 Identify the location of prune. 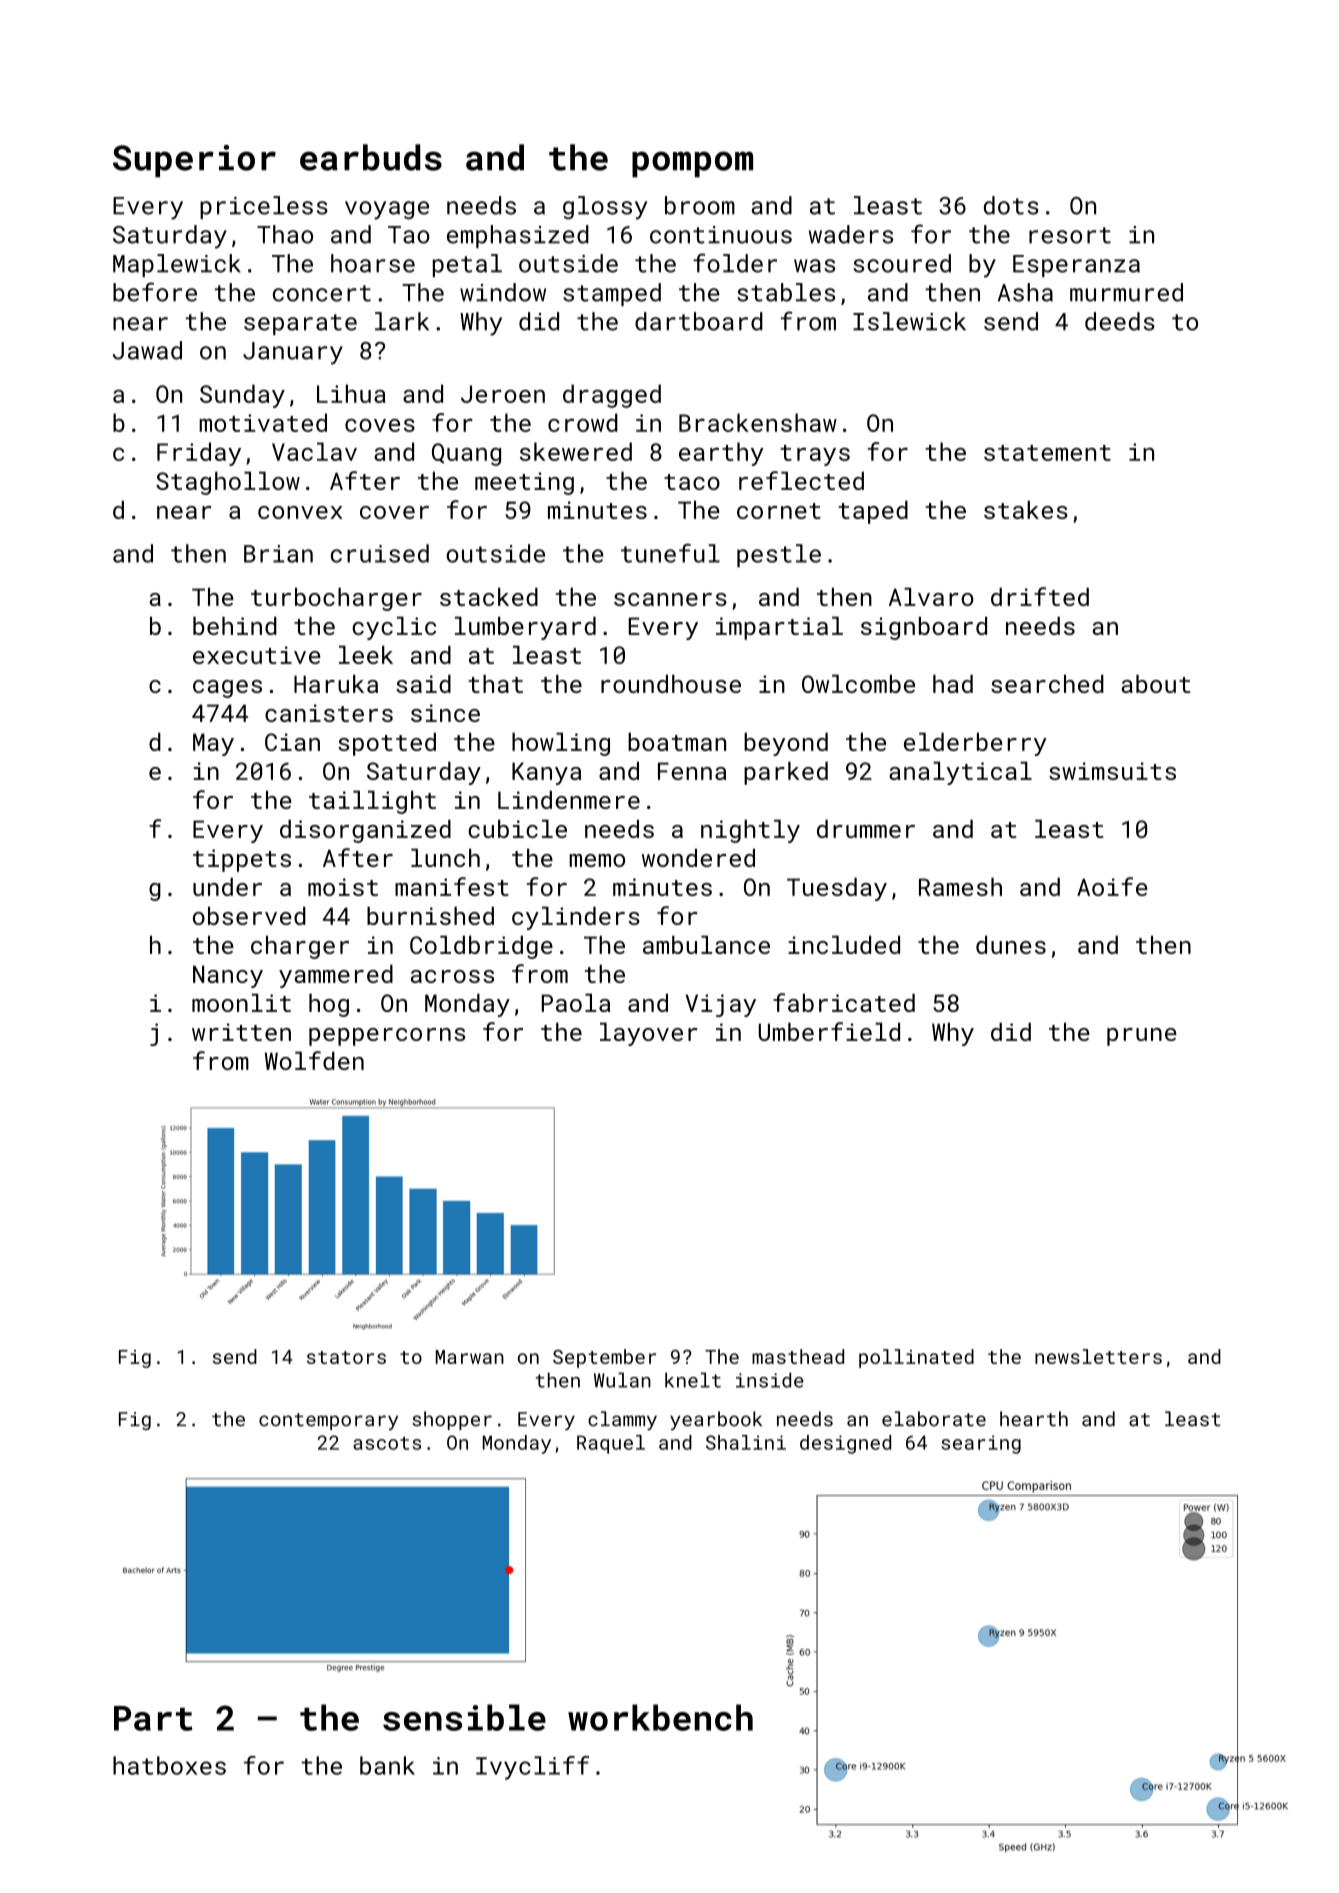
(1142, 1037).
